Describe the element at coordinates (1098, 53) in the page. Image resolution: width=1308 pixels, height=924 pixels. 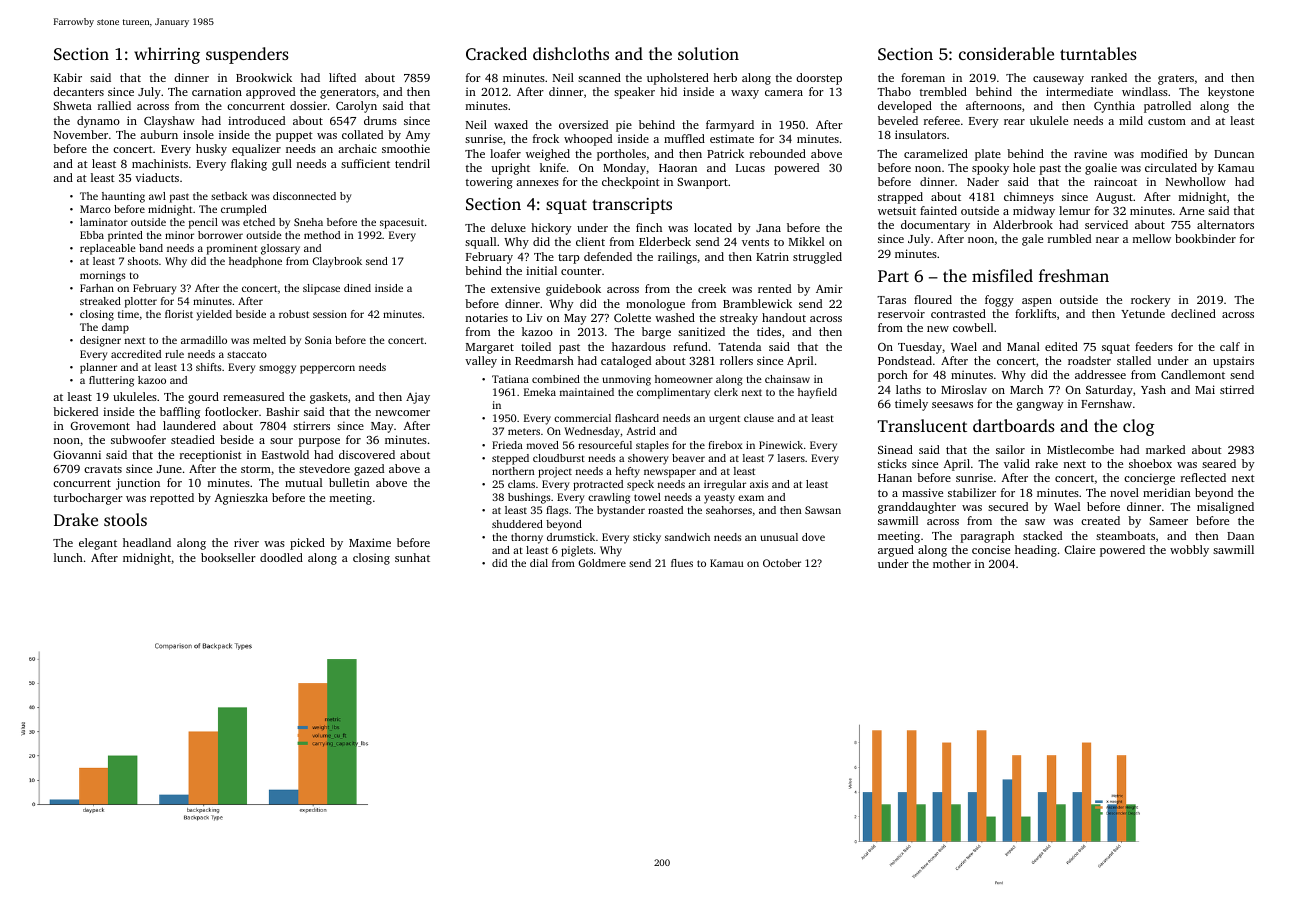
I see `turntables` at that location.
